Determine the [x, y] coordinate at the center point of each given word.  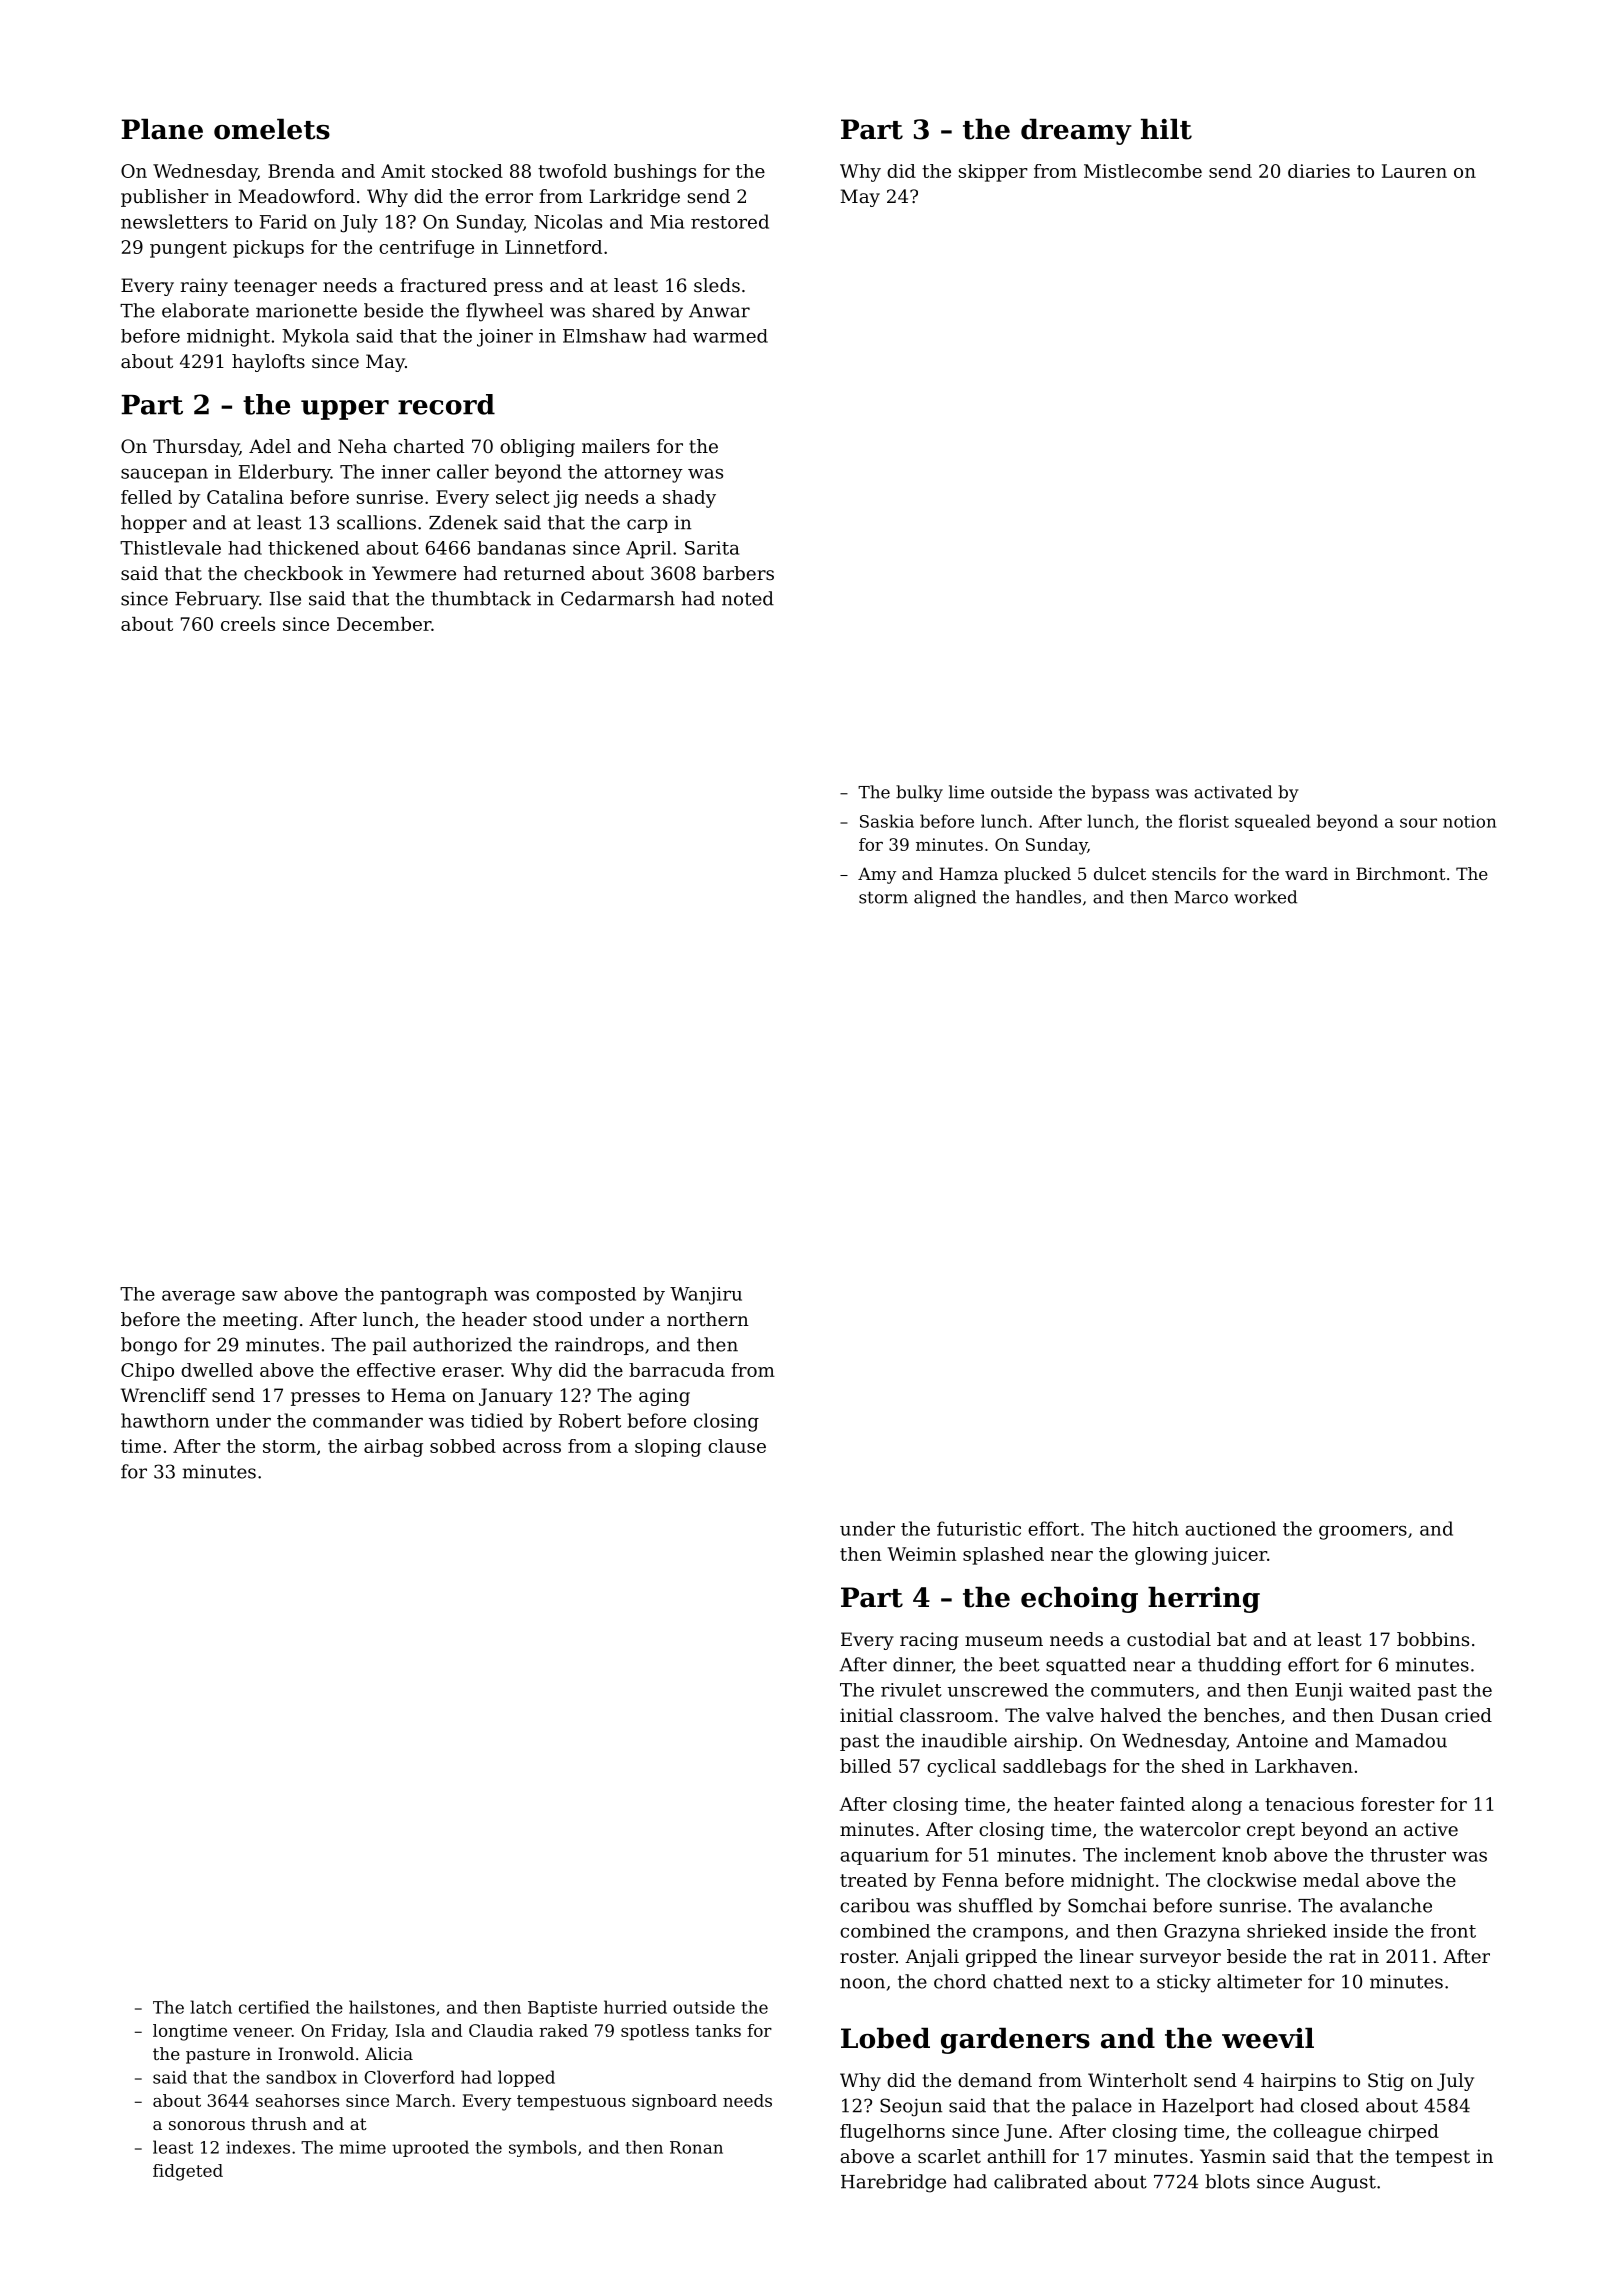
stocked [467, 171]
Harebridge [893, 2183]
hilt [1166, 129]
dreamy [1076, 131]
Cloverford [409, 2077]
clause [737, 1446]
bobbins [1433, 1639]
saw [260, 1296]
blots [1227, 2181]
